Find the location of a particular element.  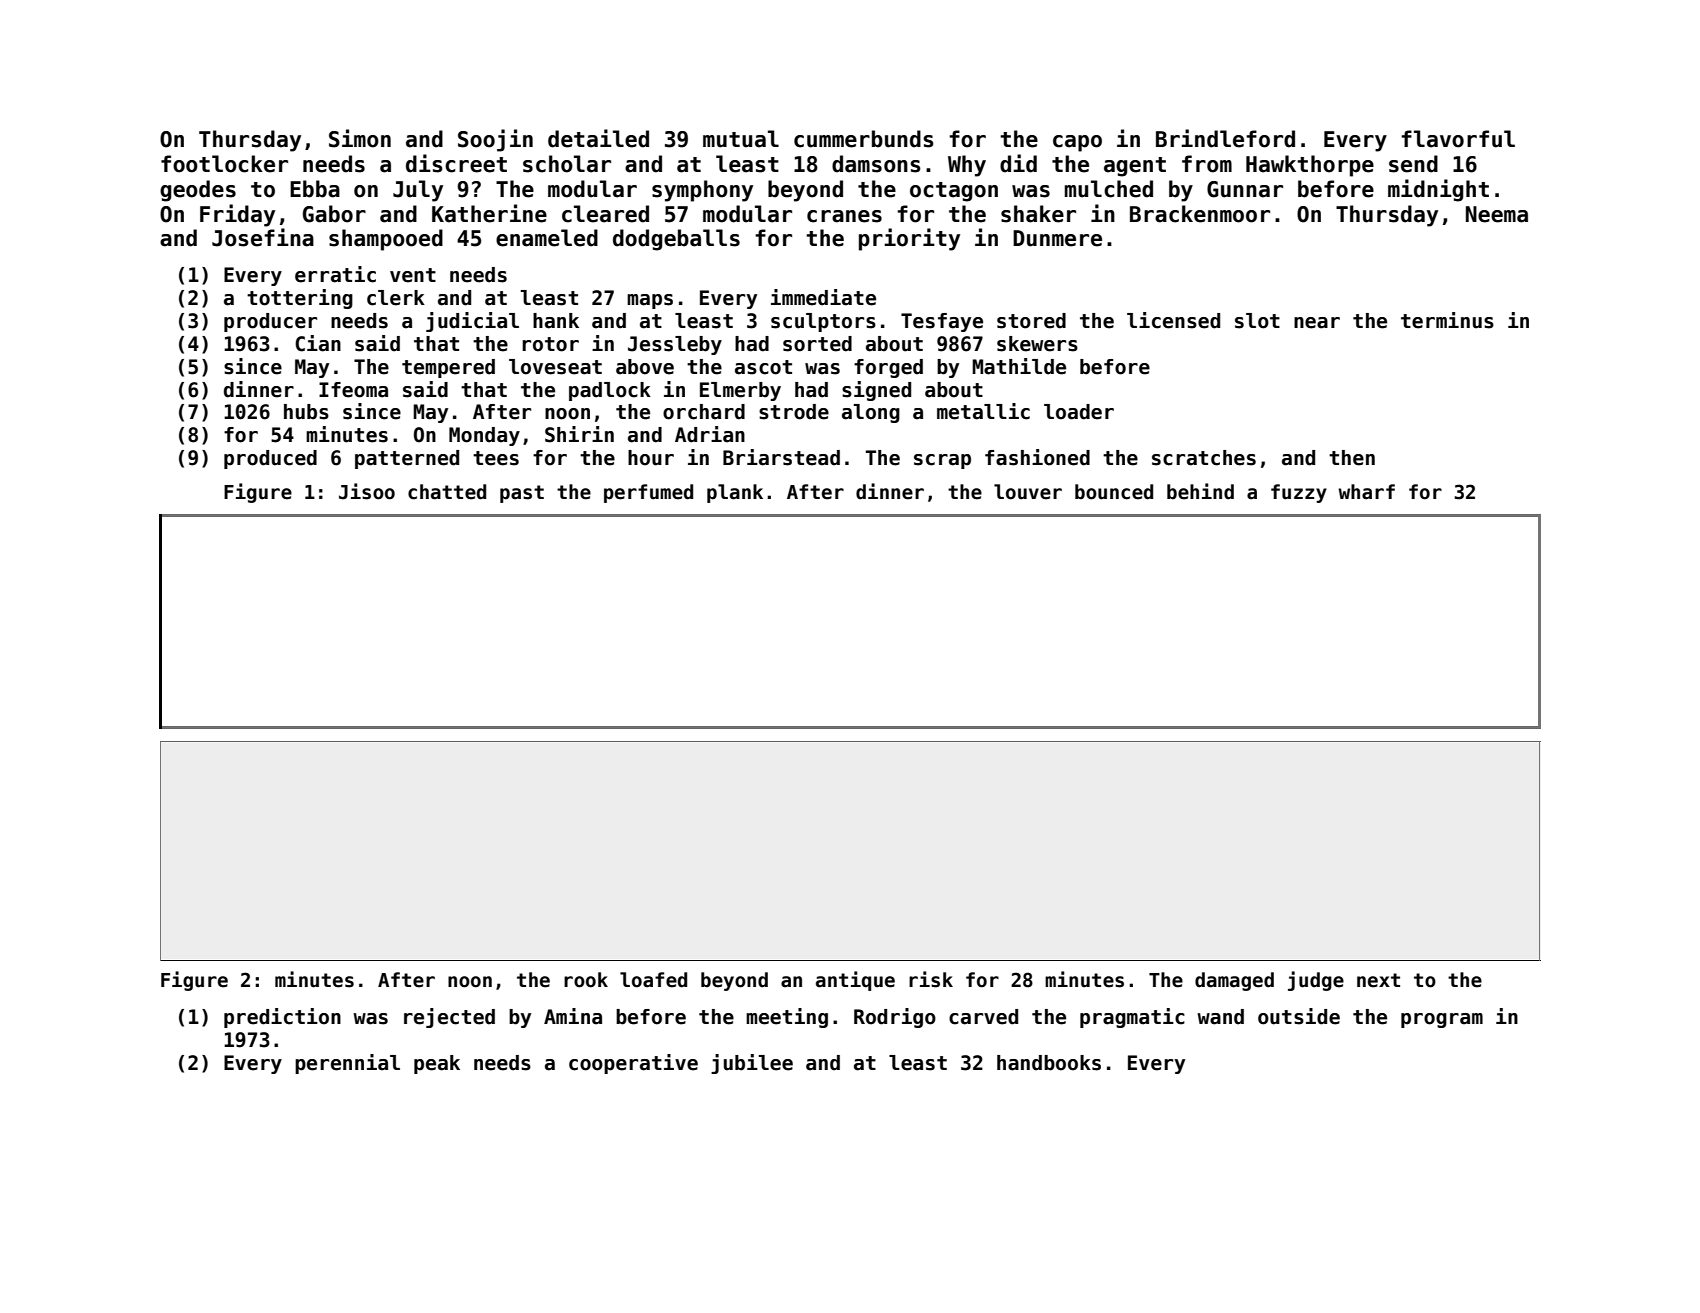

Brindleford is located at coordinates (1225, 138).
